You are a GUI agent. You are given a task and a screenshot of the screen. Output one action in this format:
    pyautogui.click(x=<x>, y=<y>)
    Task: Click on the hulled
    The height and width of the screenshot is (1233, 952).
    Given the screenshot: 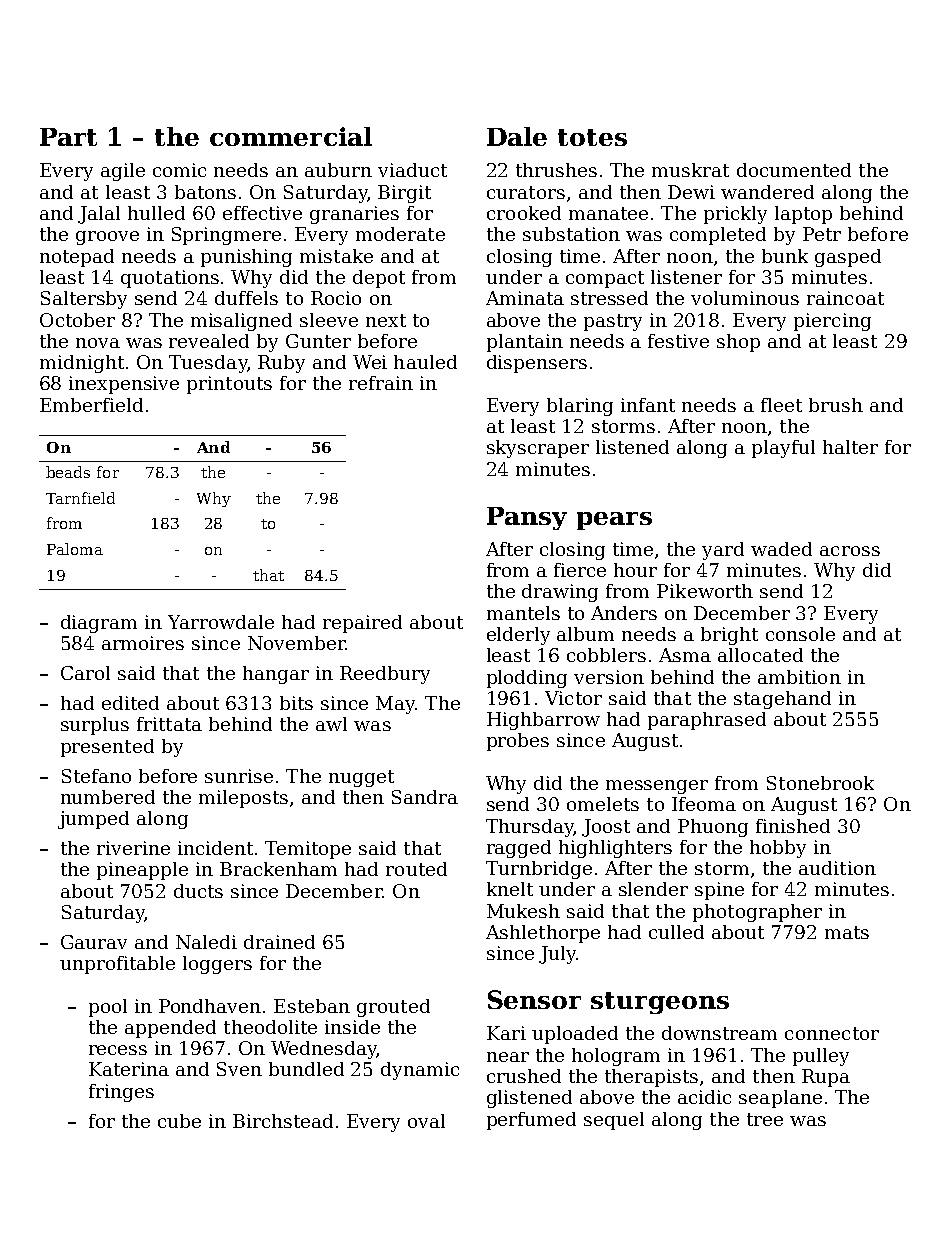 What is the action you would take?
    pyautogui.click(x=156, y=213)
